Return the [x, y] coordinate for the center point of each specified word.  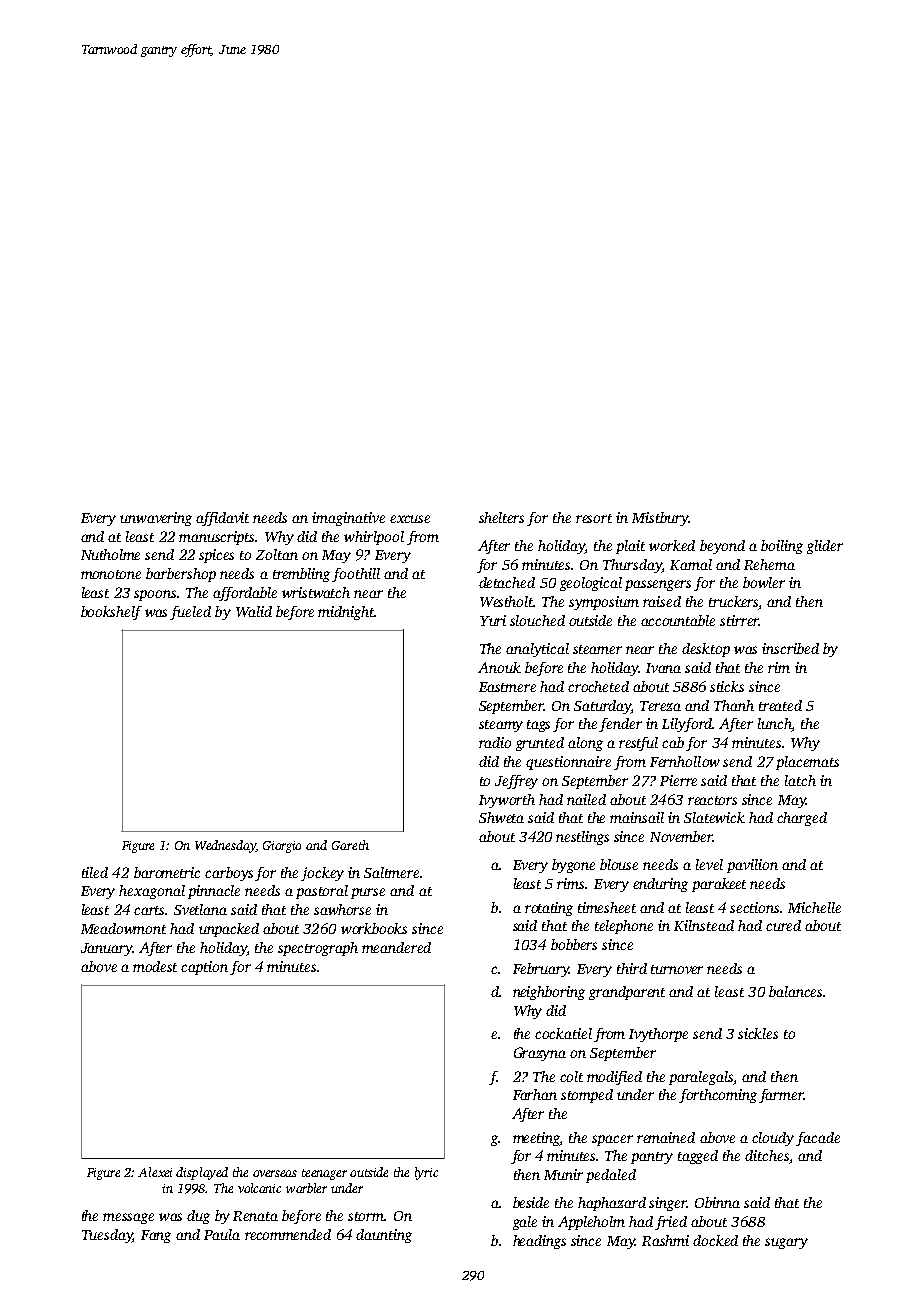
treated [780, 705]
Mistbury [660, 519]
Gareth [350, 845]
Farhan [535, 1094]
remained [666, 1137]
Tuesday [107, 1236]
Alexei [155, 1172]
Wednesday [225, 846]
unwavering [156, 519]
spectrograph [318, 949]
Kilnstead [704, 925]
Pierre [678, 780]
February [541, 970]
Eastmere [507, 687]
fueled [190, 613]
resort [594, 518]
